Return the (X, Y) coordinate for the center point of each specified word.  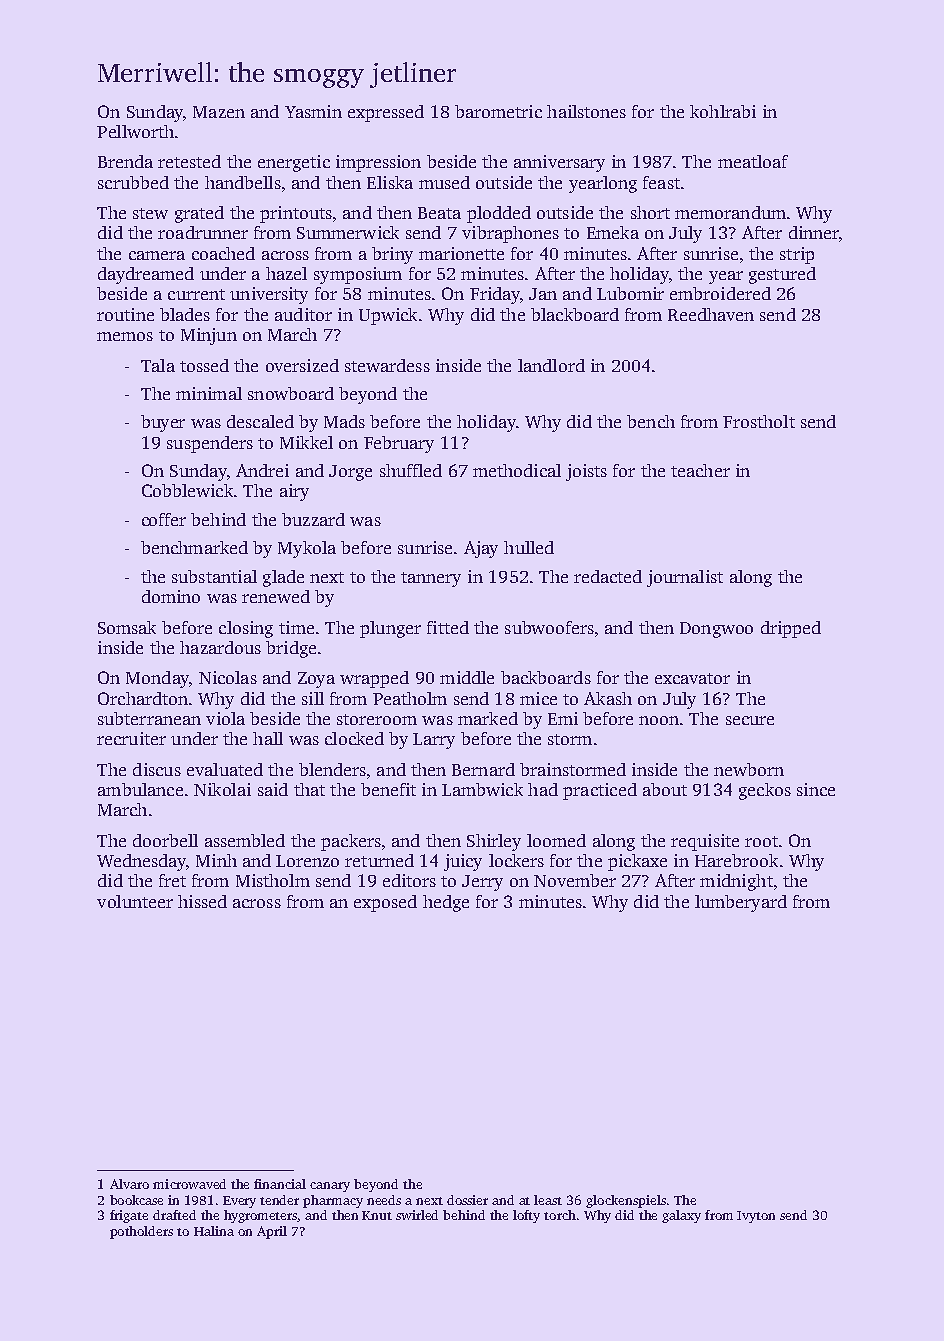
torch (560, 1215)
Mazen (219, 112)
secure (750, 720)
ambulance (140, 789)
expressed (386, 113)
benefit (388, 789)
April (272, 1232)
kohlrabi (723, 111)
